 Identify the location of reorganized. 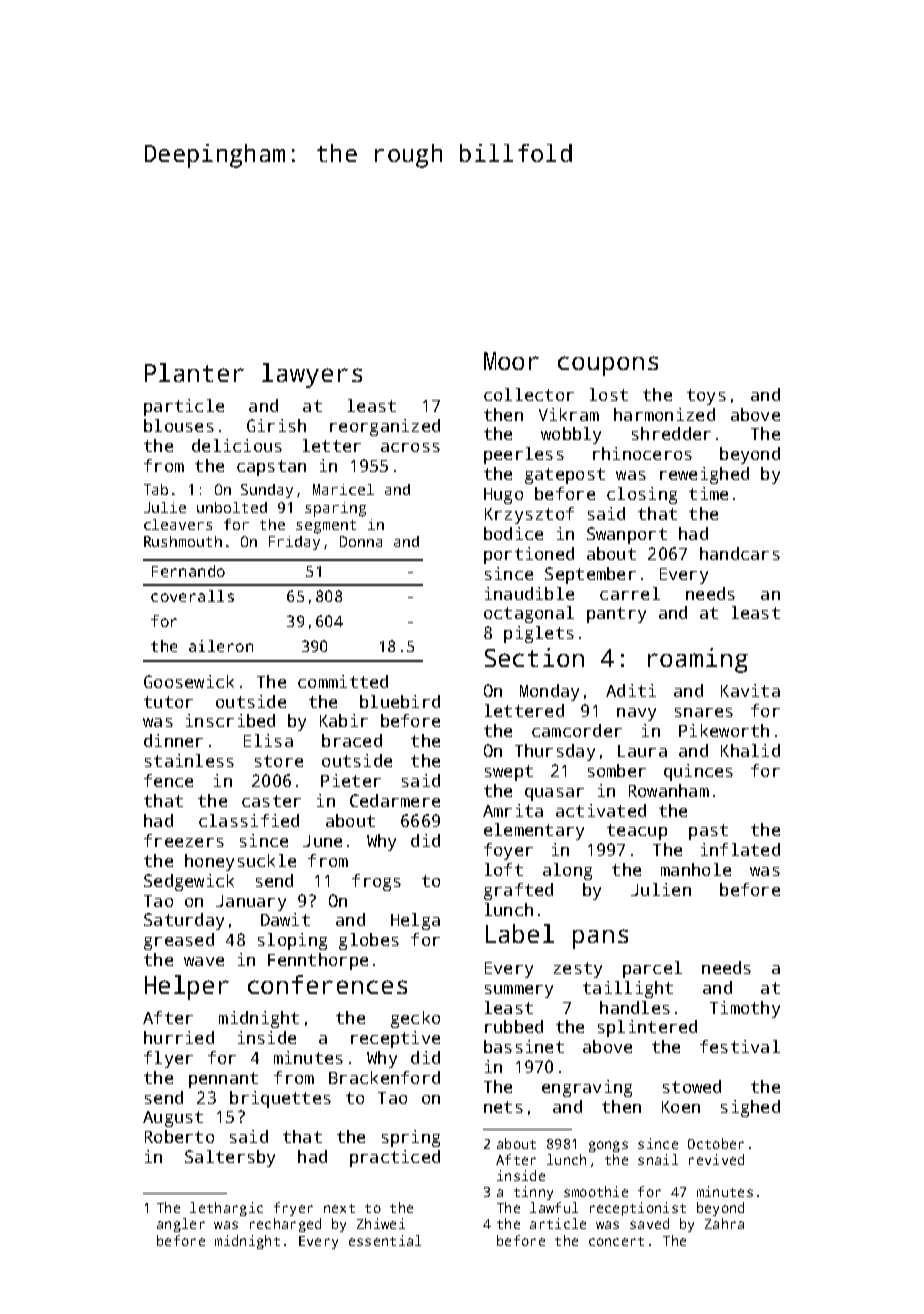
(385, 427).
